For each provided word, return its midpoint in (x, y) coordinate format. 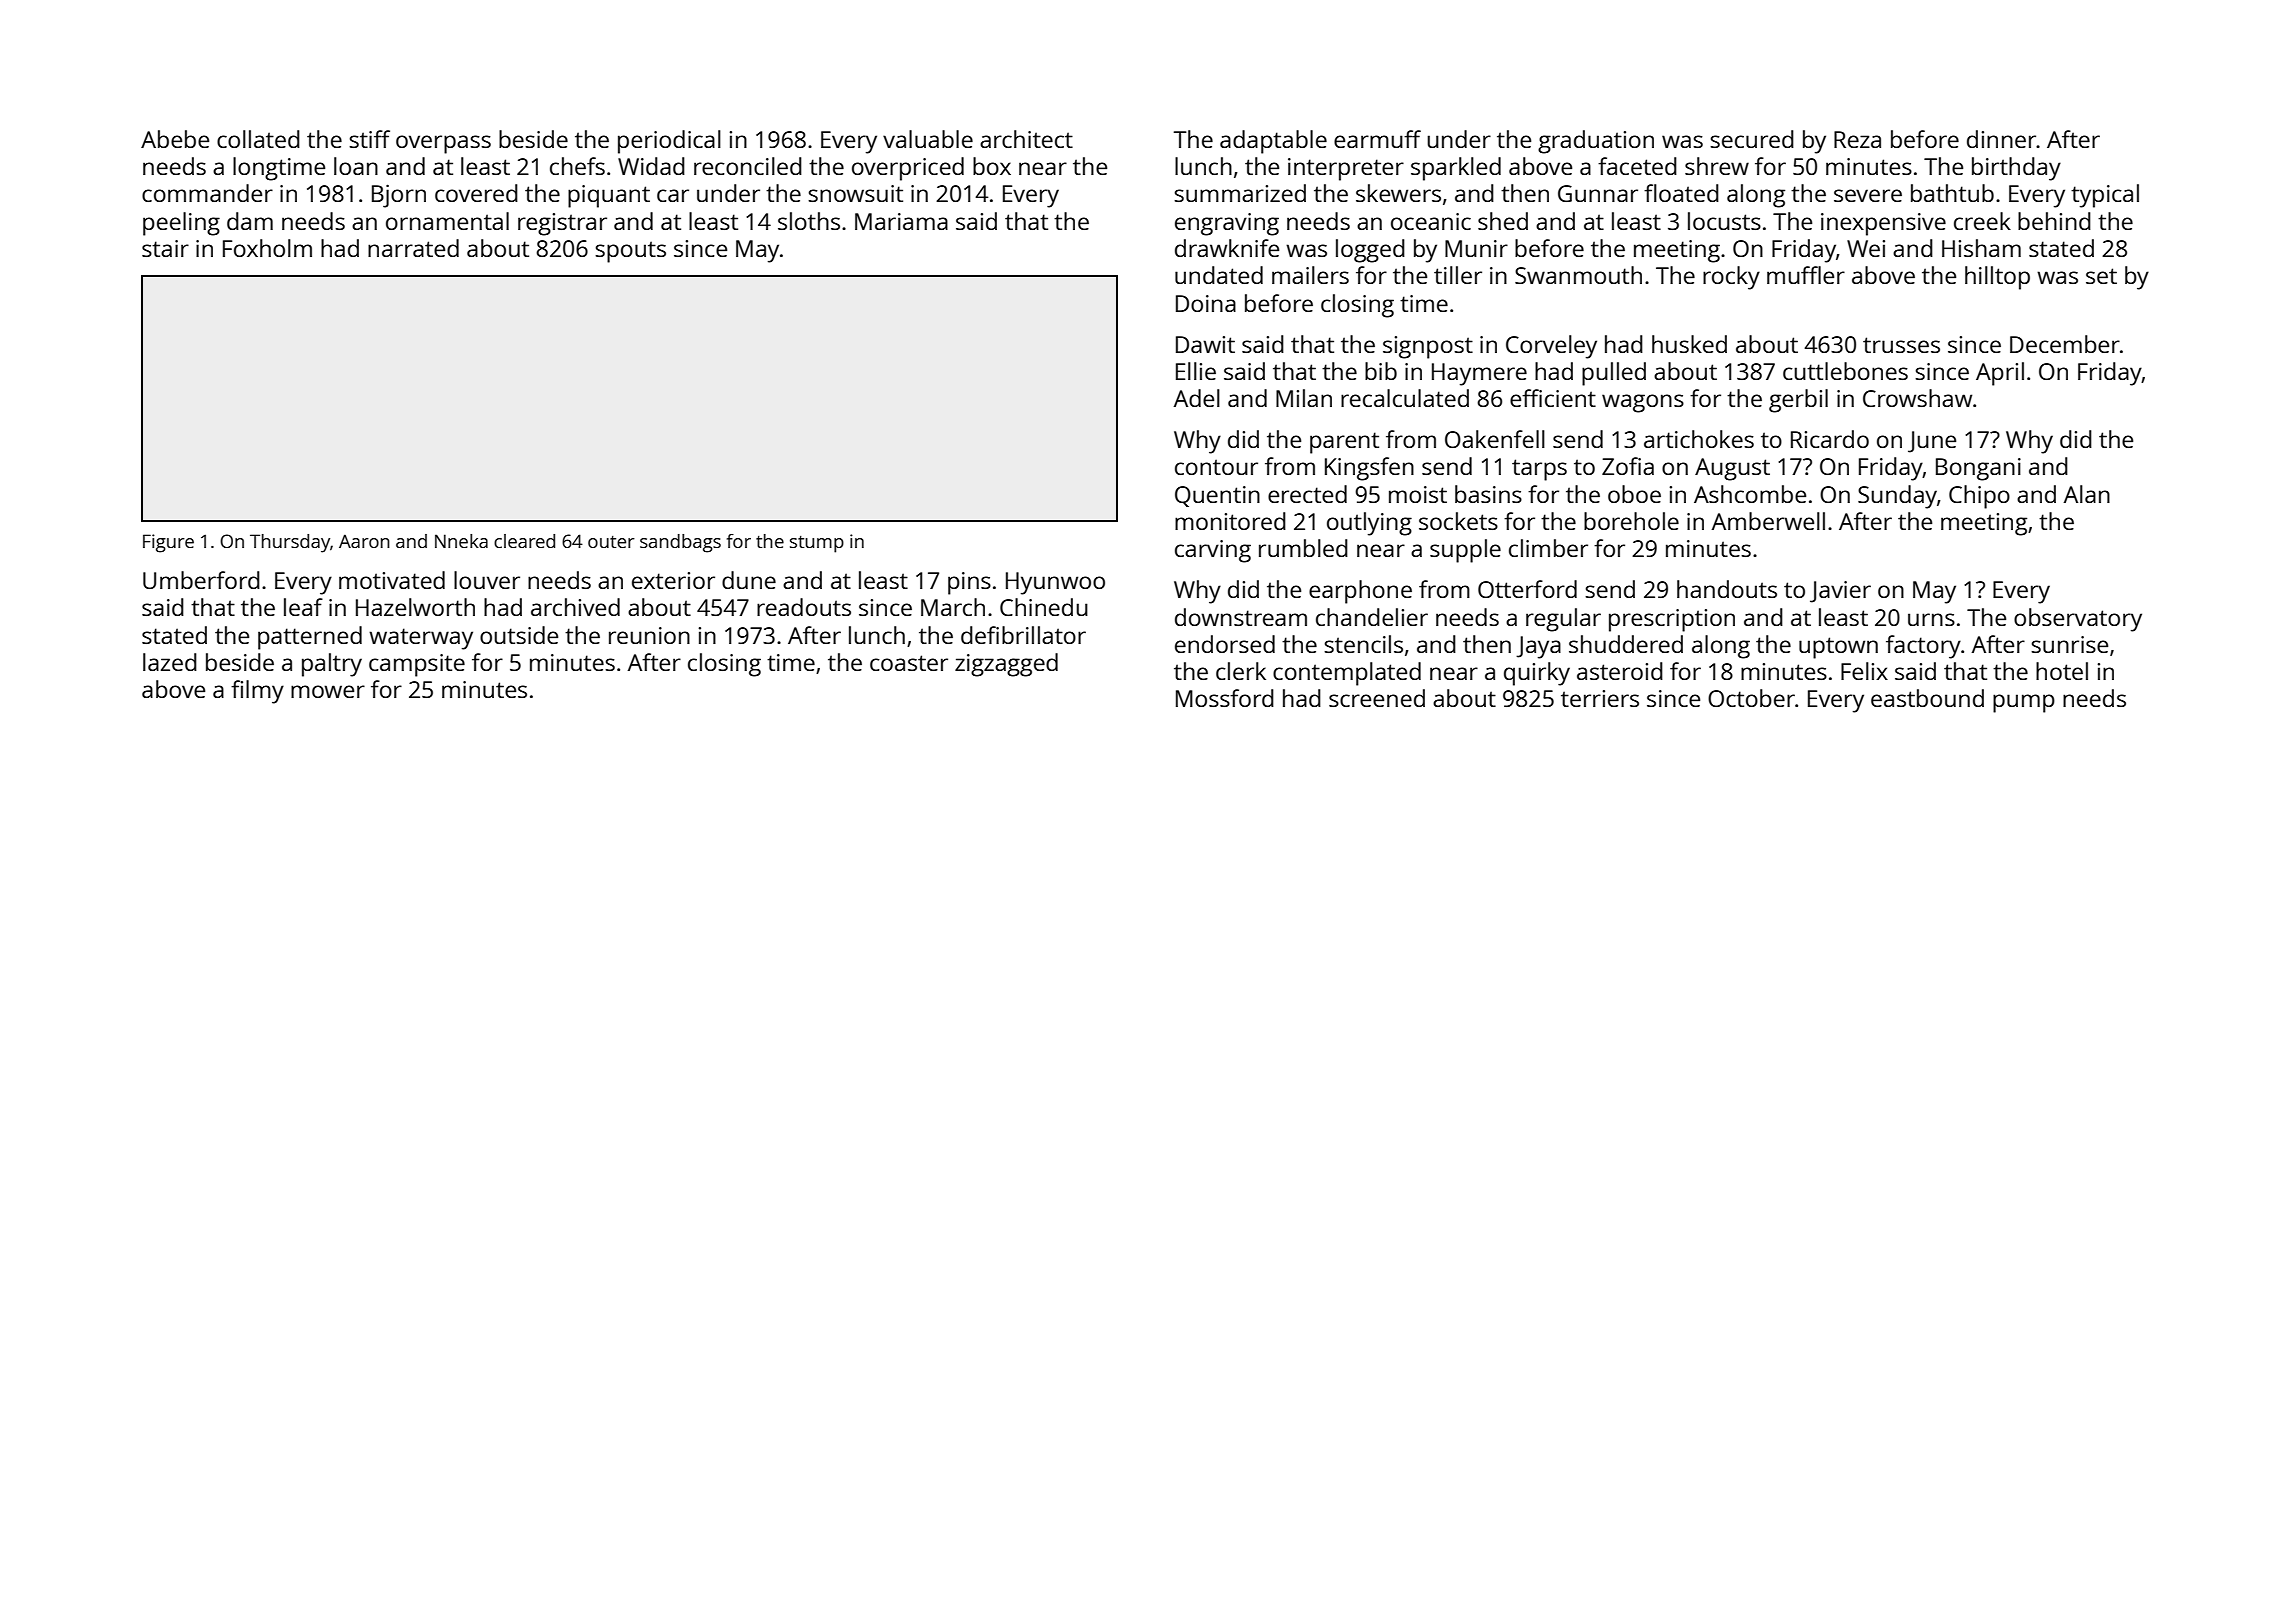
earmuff (1377, 139)
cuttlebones (1845, 371)
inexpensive (1883, 224)
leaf (303, 607)
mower (328, 691)
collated (258, 139)
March (953, 607)
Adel (1197, 398)
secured (1752, 139)
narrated (413, 248)
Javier (1840, 592)
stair (165, 248)
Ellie (1196, 371)
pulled (1614, 374)
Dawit (1205, 344)
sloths (809, 221)
